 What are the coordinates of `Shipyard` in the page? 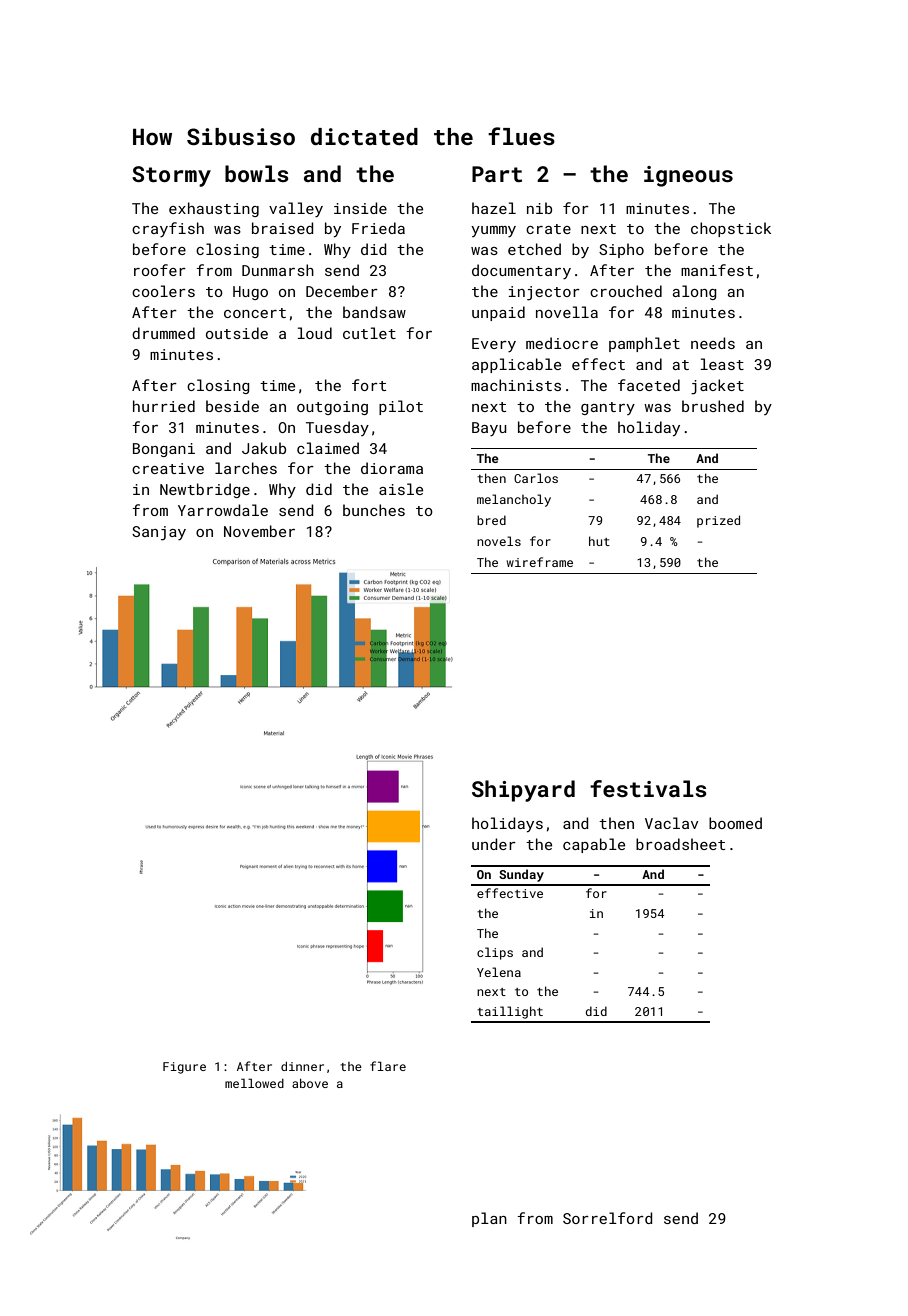 It's located at (523, 791).
